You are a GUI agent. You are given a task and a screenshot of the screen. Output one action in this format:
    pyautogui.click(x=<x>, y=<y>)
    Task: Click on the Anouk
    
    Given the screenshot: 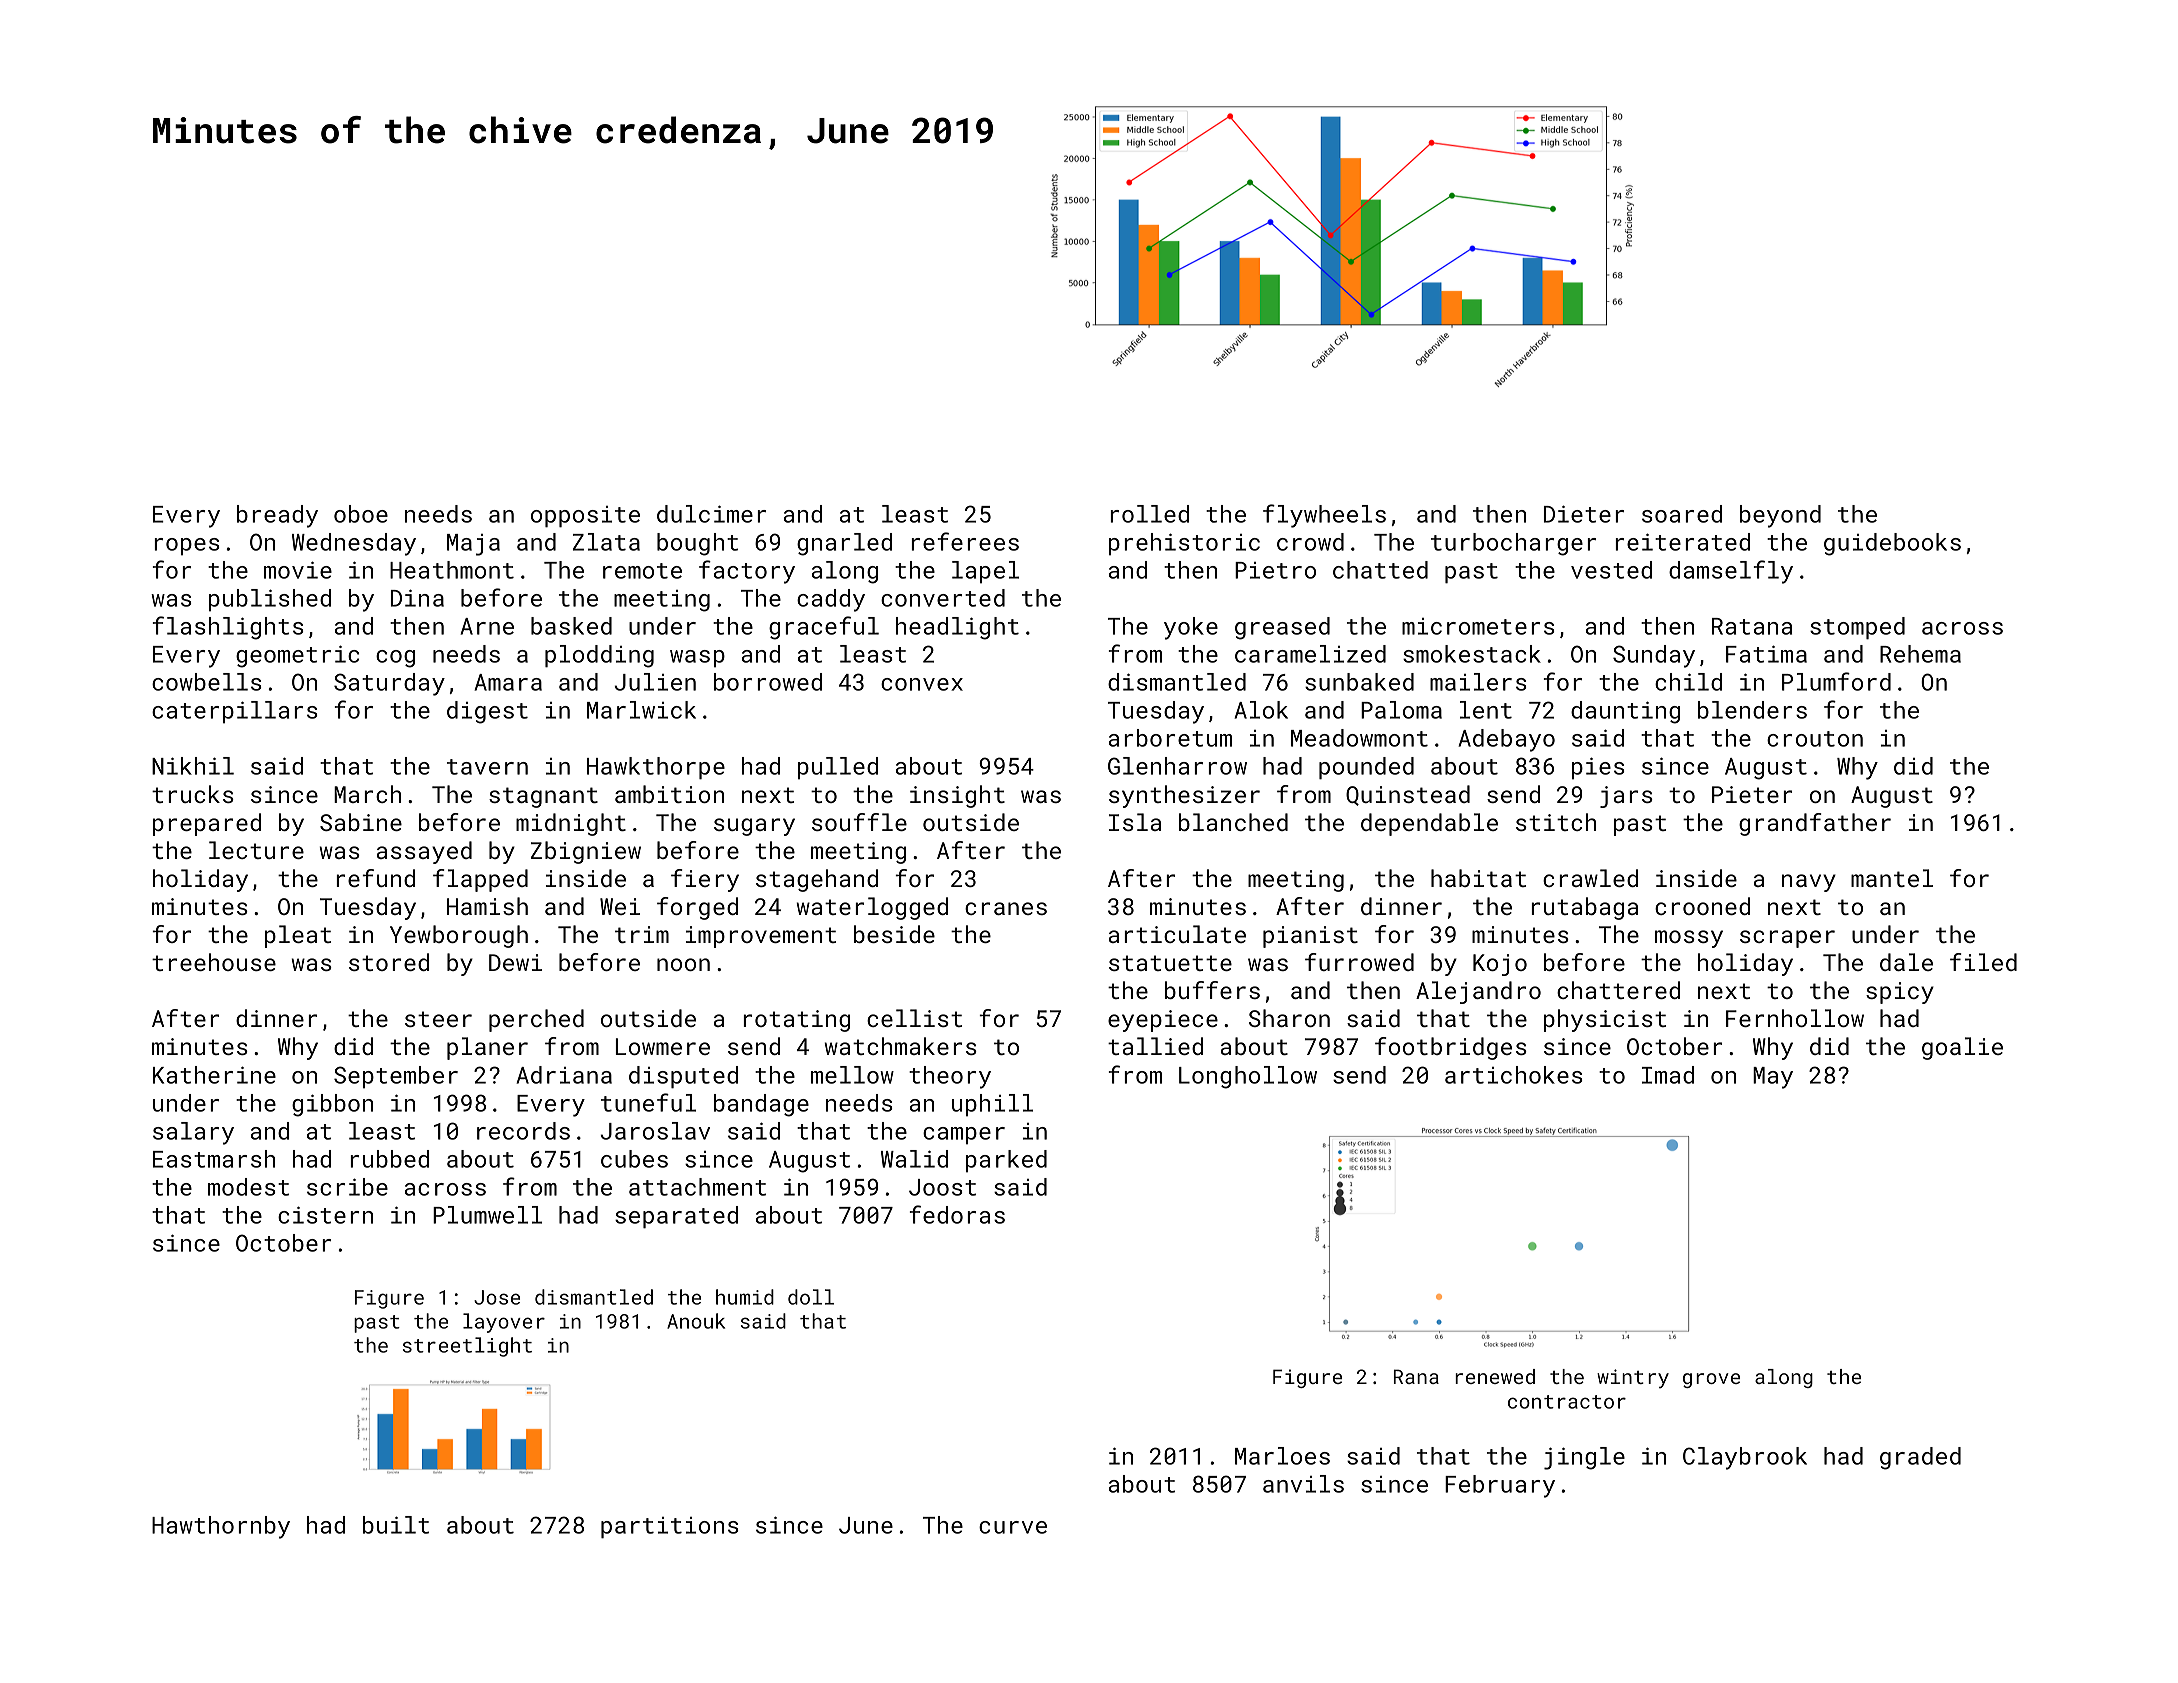 What is the action you would take?
    pyautogui.click(x=696, y=1321)
